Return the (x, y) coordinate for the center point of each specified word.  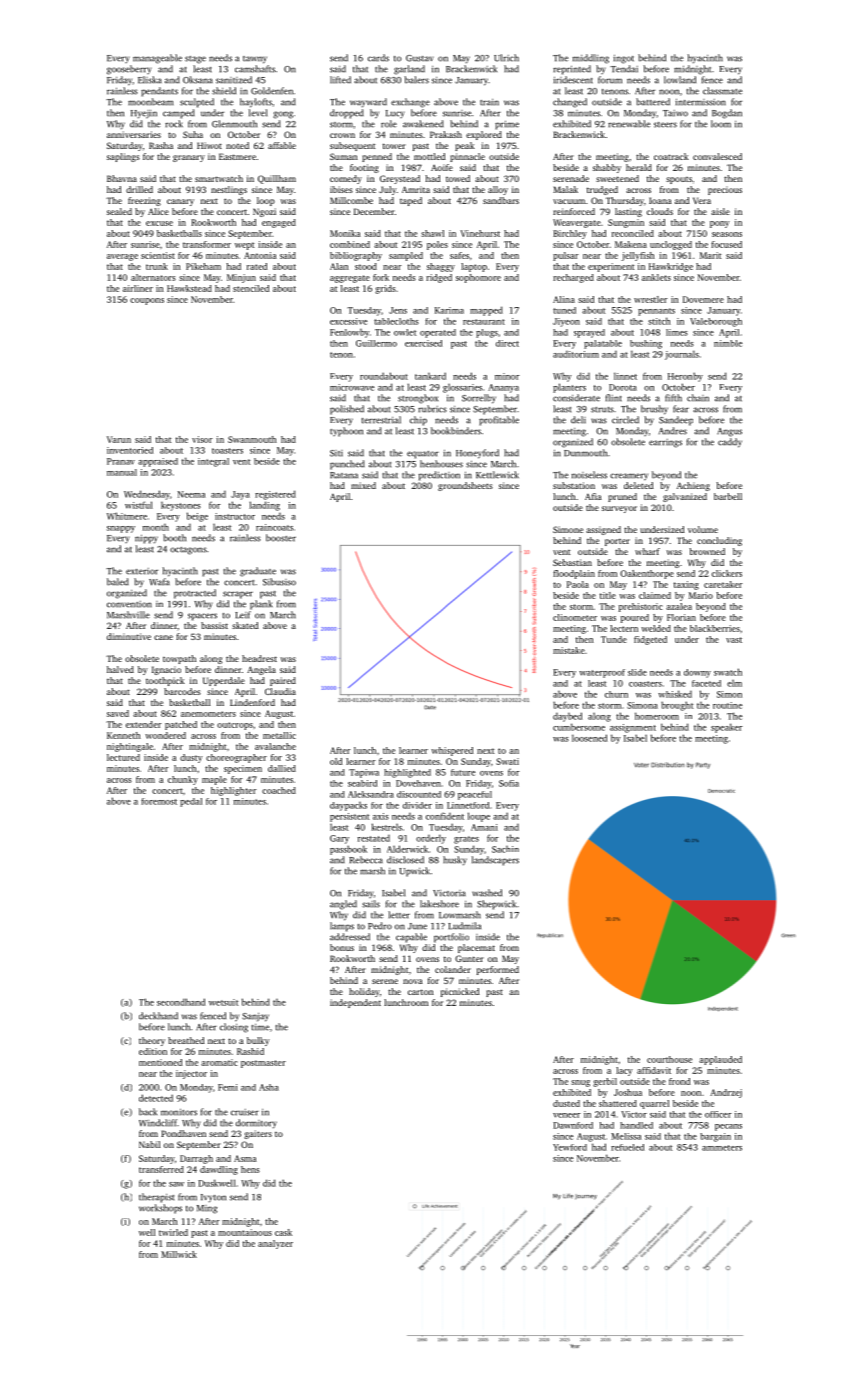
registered (275, 495)
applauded (720, 1060)
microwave (352, 387)
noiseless (589, 475)
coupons (147, 301)
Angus (729, 432)
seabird (362, 783)
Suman (344, 156)
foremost (159, 801)
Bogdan (727, 114)
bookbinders (456, 431)
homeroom (657, 716)
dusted (566, 1103)
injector (191, 1074)
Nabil (149, 1144)
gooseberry (129, 70)
